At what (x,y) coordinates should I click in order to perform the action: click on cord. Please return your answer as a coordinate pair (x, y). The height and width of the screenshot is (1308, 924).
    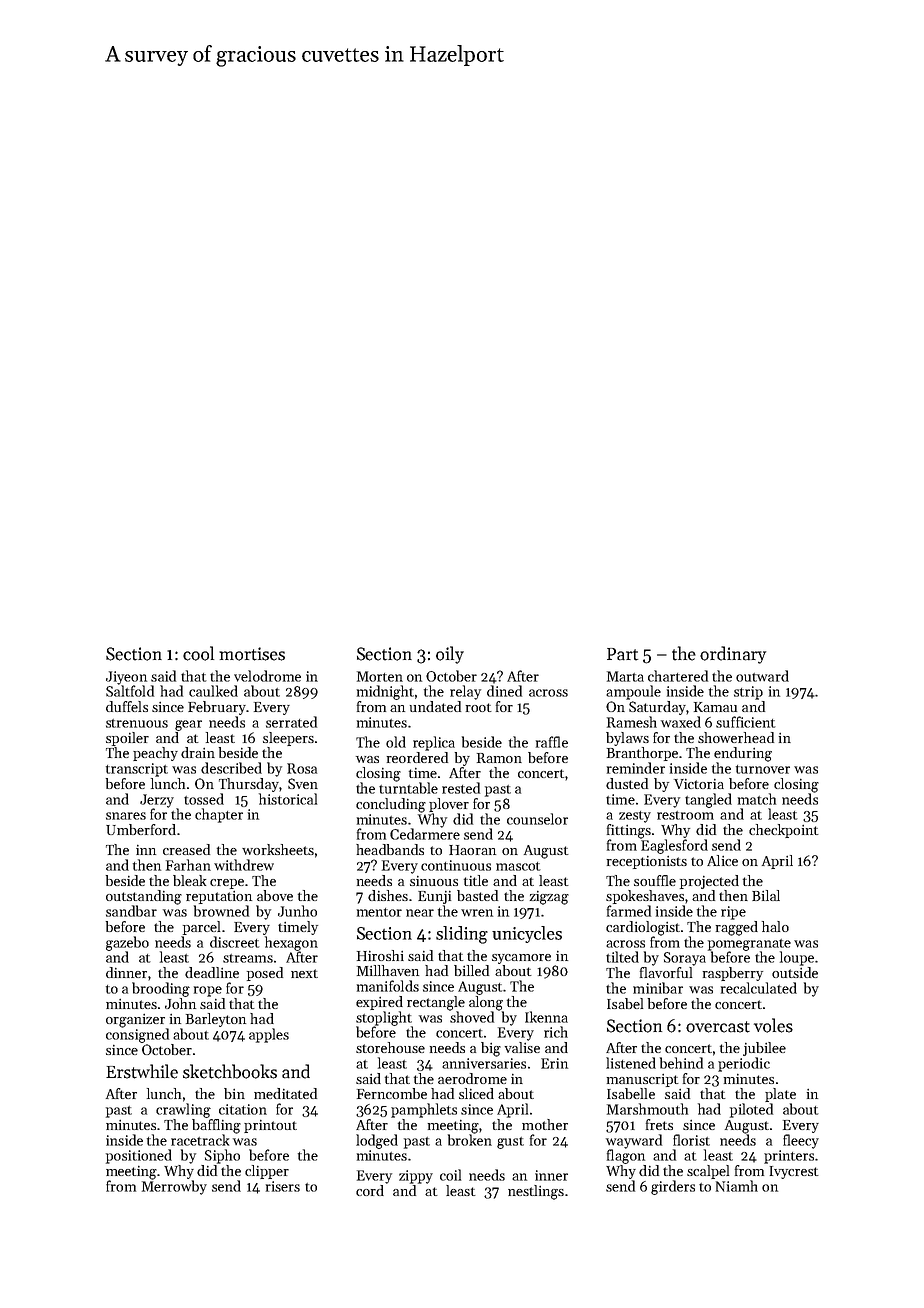
    Looking at the image, I should click on (370, 1190).
